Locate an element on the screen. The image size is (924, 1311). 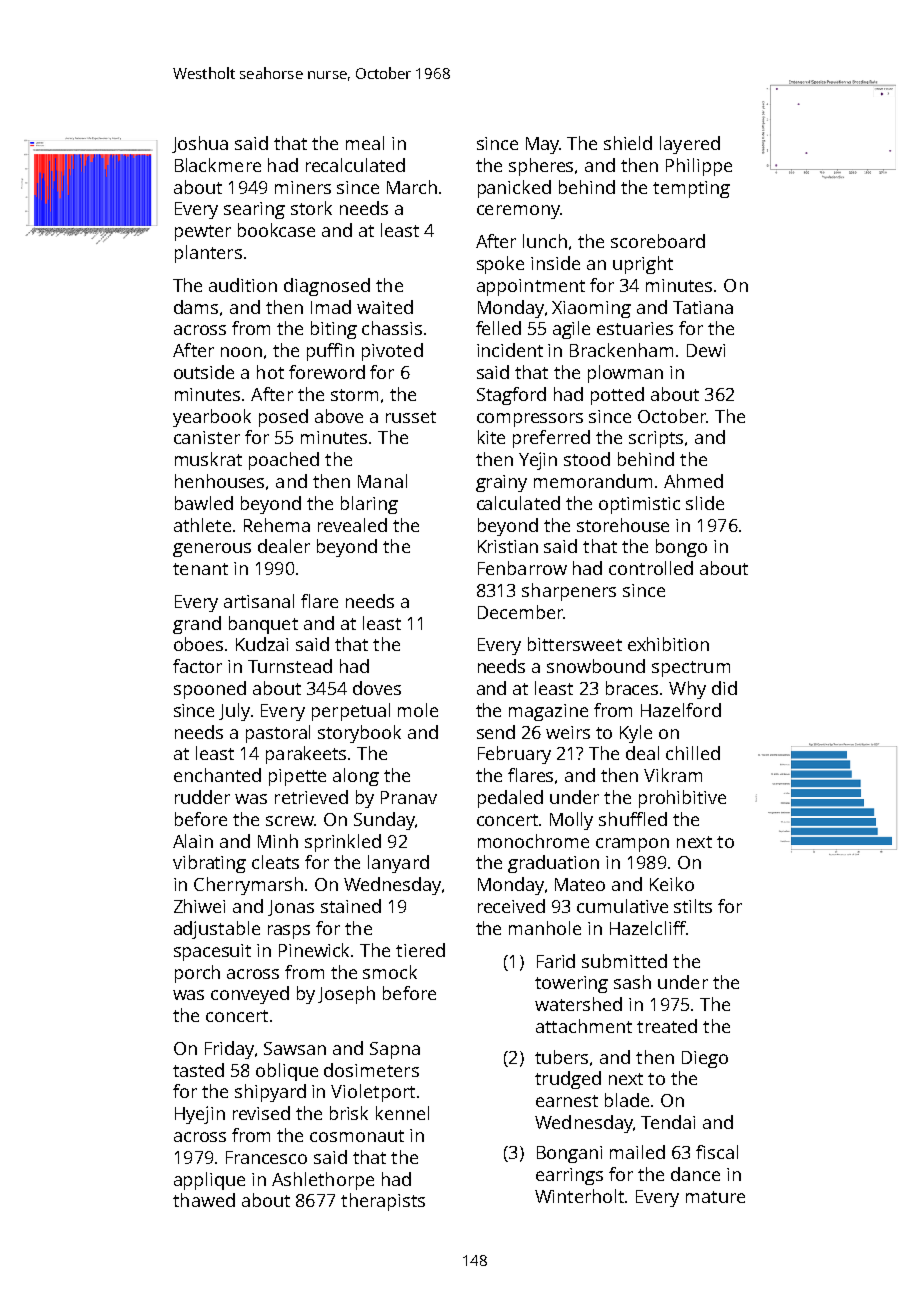
tiered is located at coordinates (420, 950).
